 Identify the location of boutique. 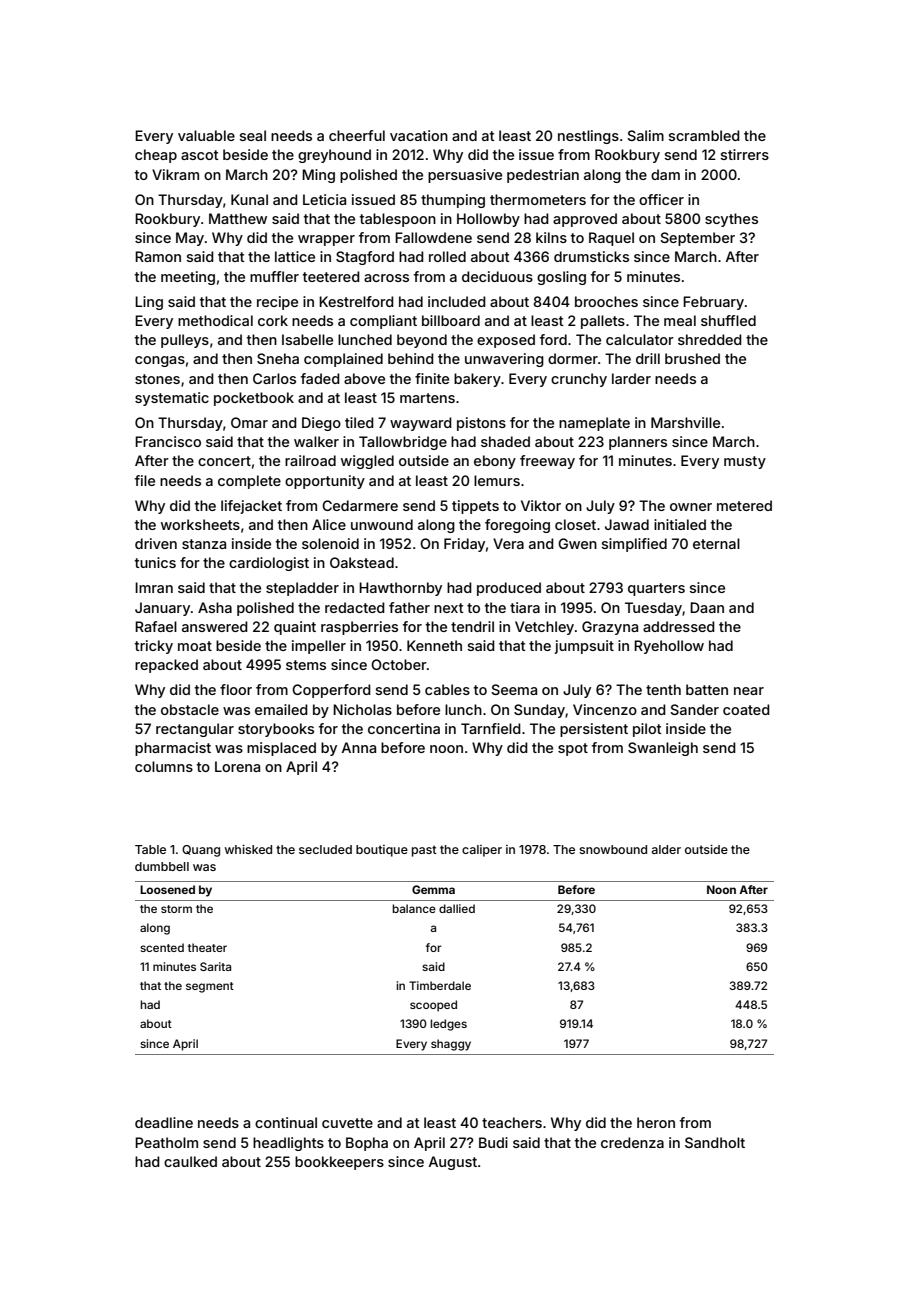
(382, 851).
